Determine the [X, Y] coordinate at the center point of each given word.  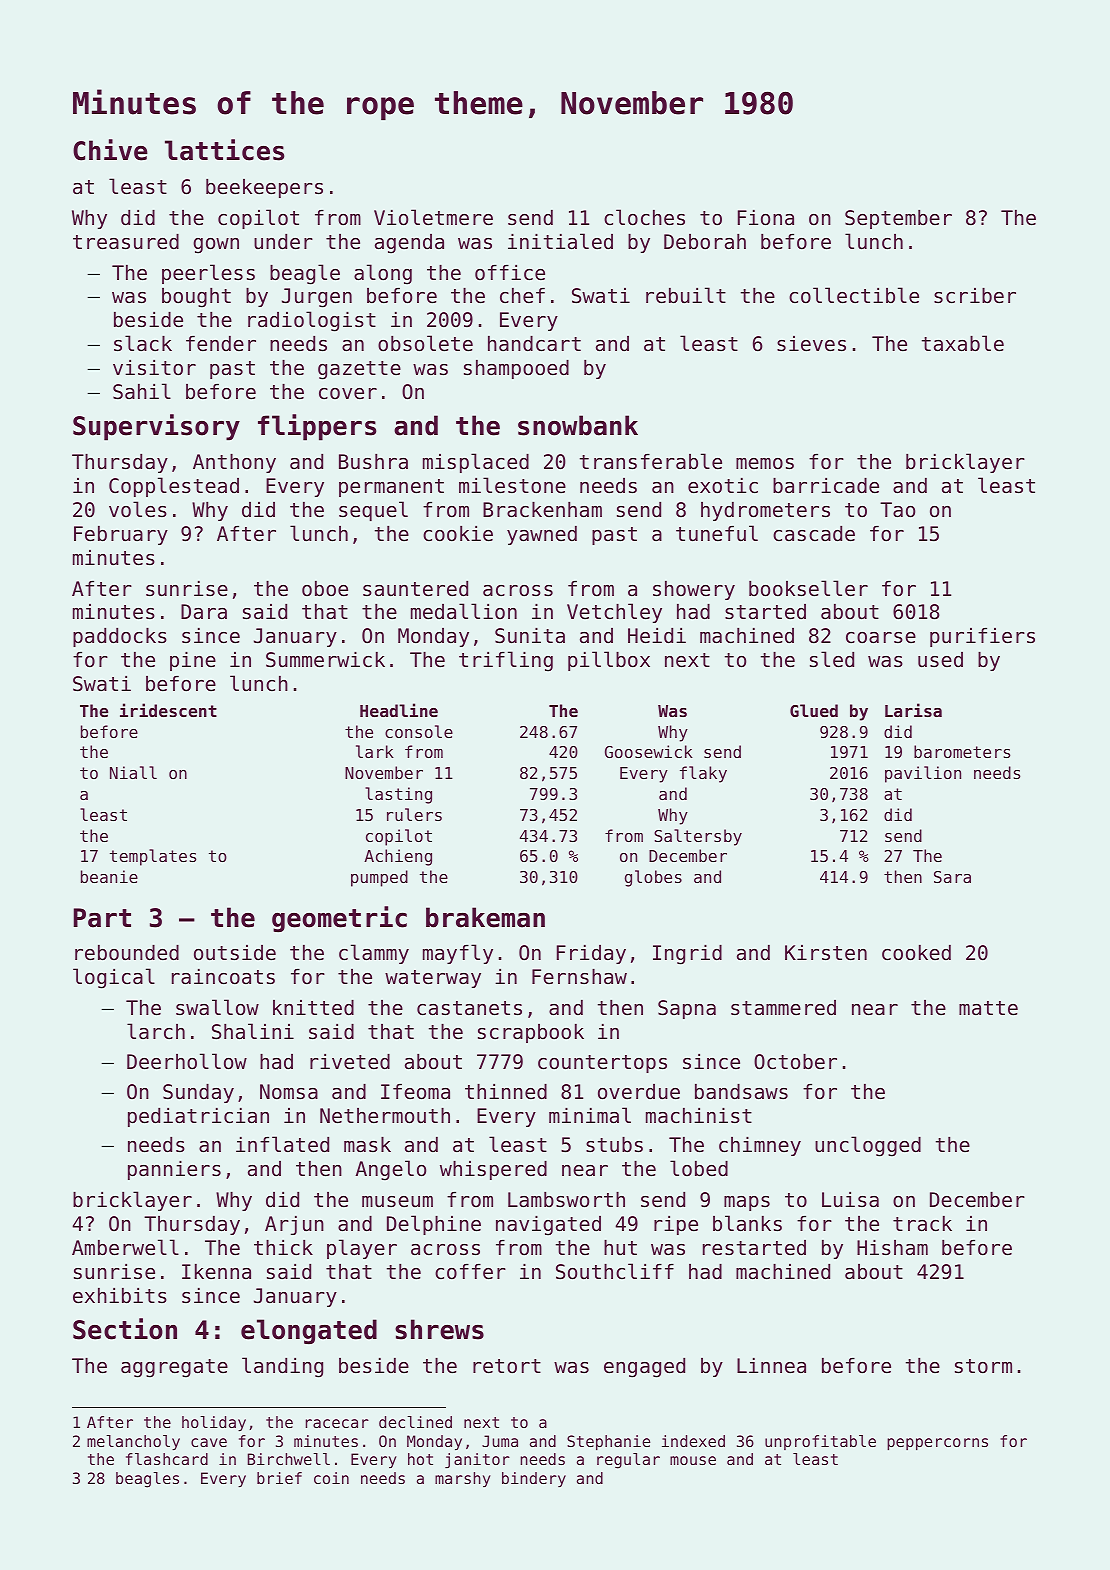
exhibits [120, 1296]
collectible [854, 295]
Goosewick [649, 751]
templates [153, 857]
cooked [916, 953]
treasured [126, 242]
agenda [409, 244]
